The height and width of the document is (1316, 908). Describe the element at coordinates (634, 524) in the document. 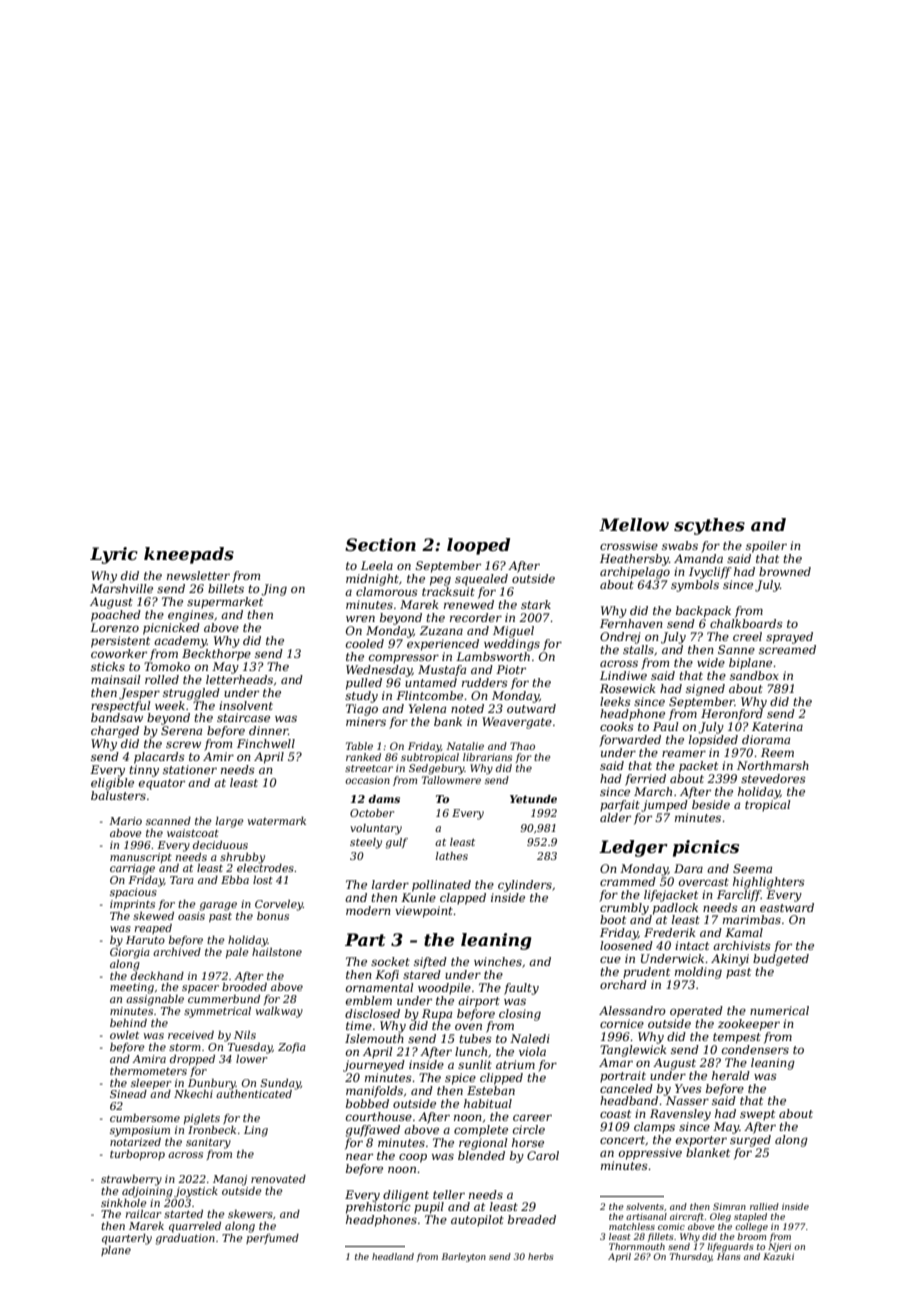

I see `Mellow` at that location.
